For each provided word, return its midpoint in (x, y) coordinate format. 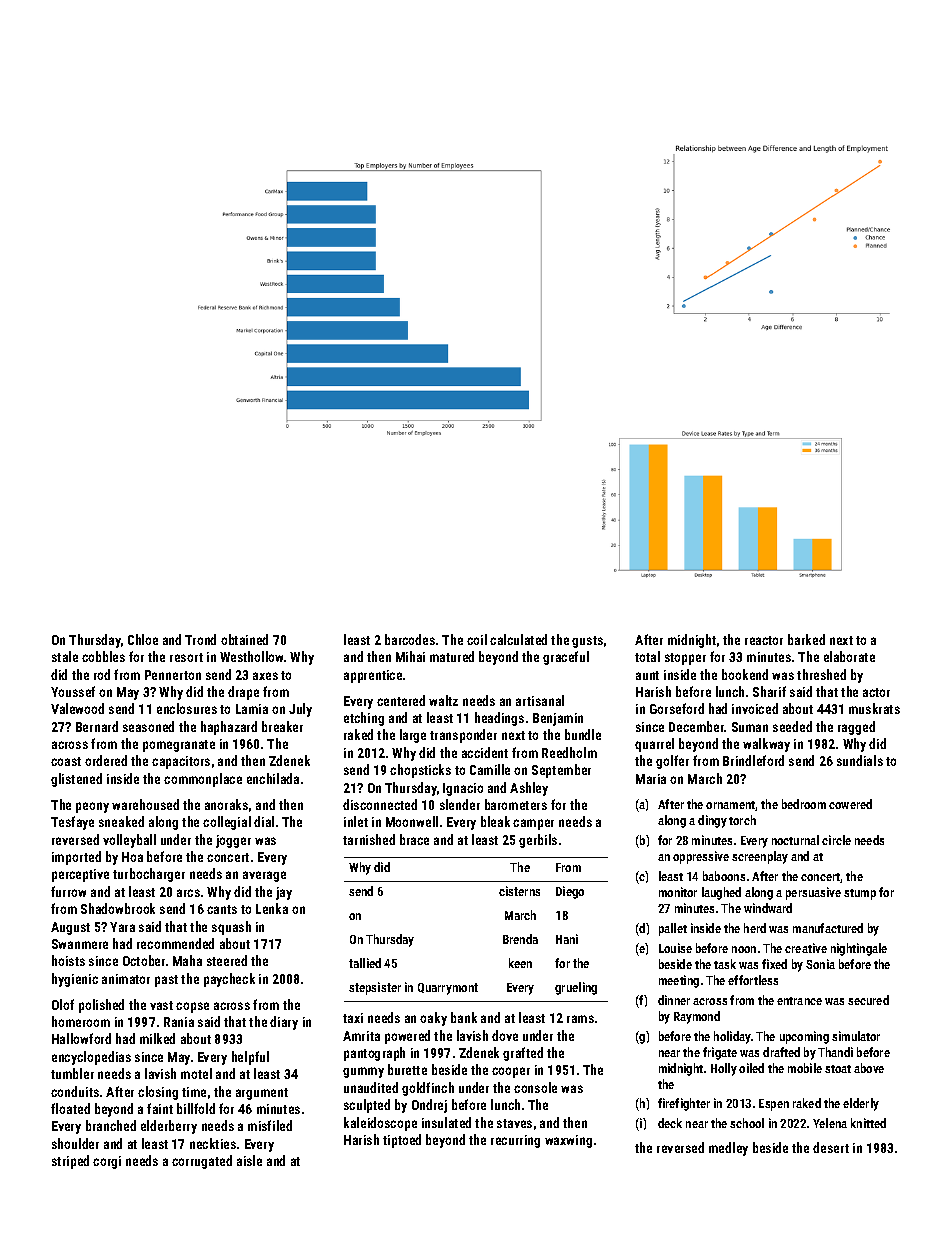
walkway (766, 745)
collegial (227, 823)
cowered (850, 804)
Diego (570, 892)
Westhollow (251, 656)
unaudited (371, 1087)
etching (364, 719)
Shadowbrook (118, 908)
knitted (868, 1123)
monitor (678, 892)
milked (157, 1038)
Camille (490, 769)
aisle (249, 1160)
